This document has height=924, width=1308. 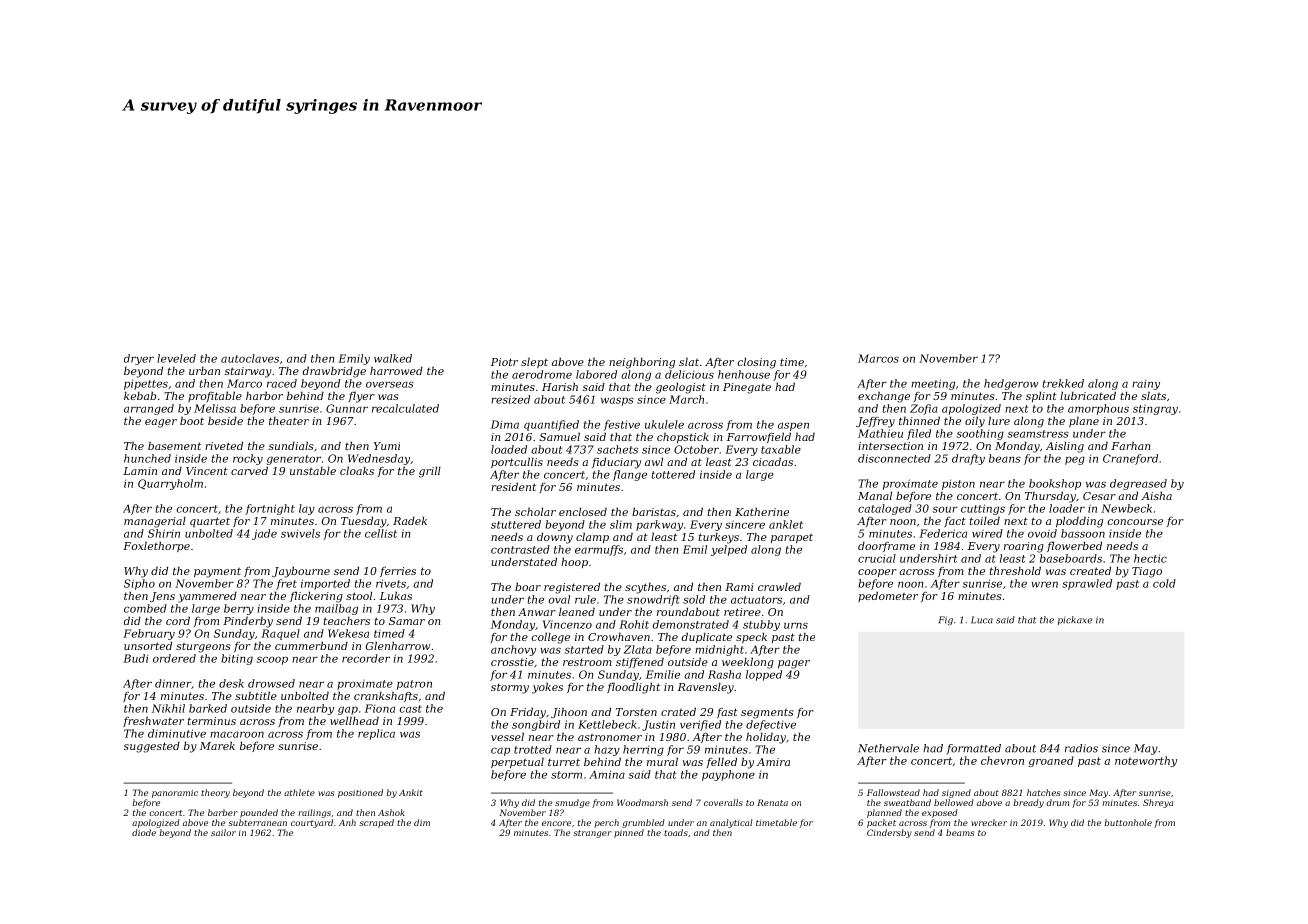 I want to click on started, so click(x=584, y=649).
